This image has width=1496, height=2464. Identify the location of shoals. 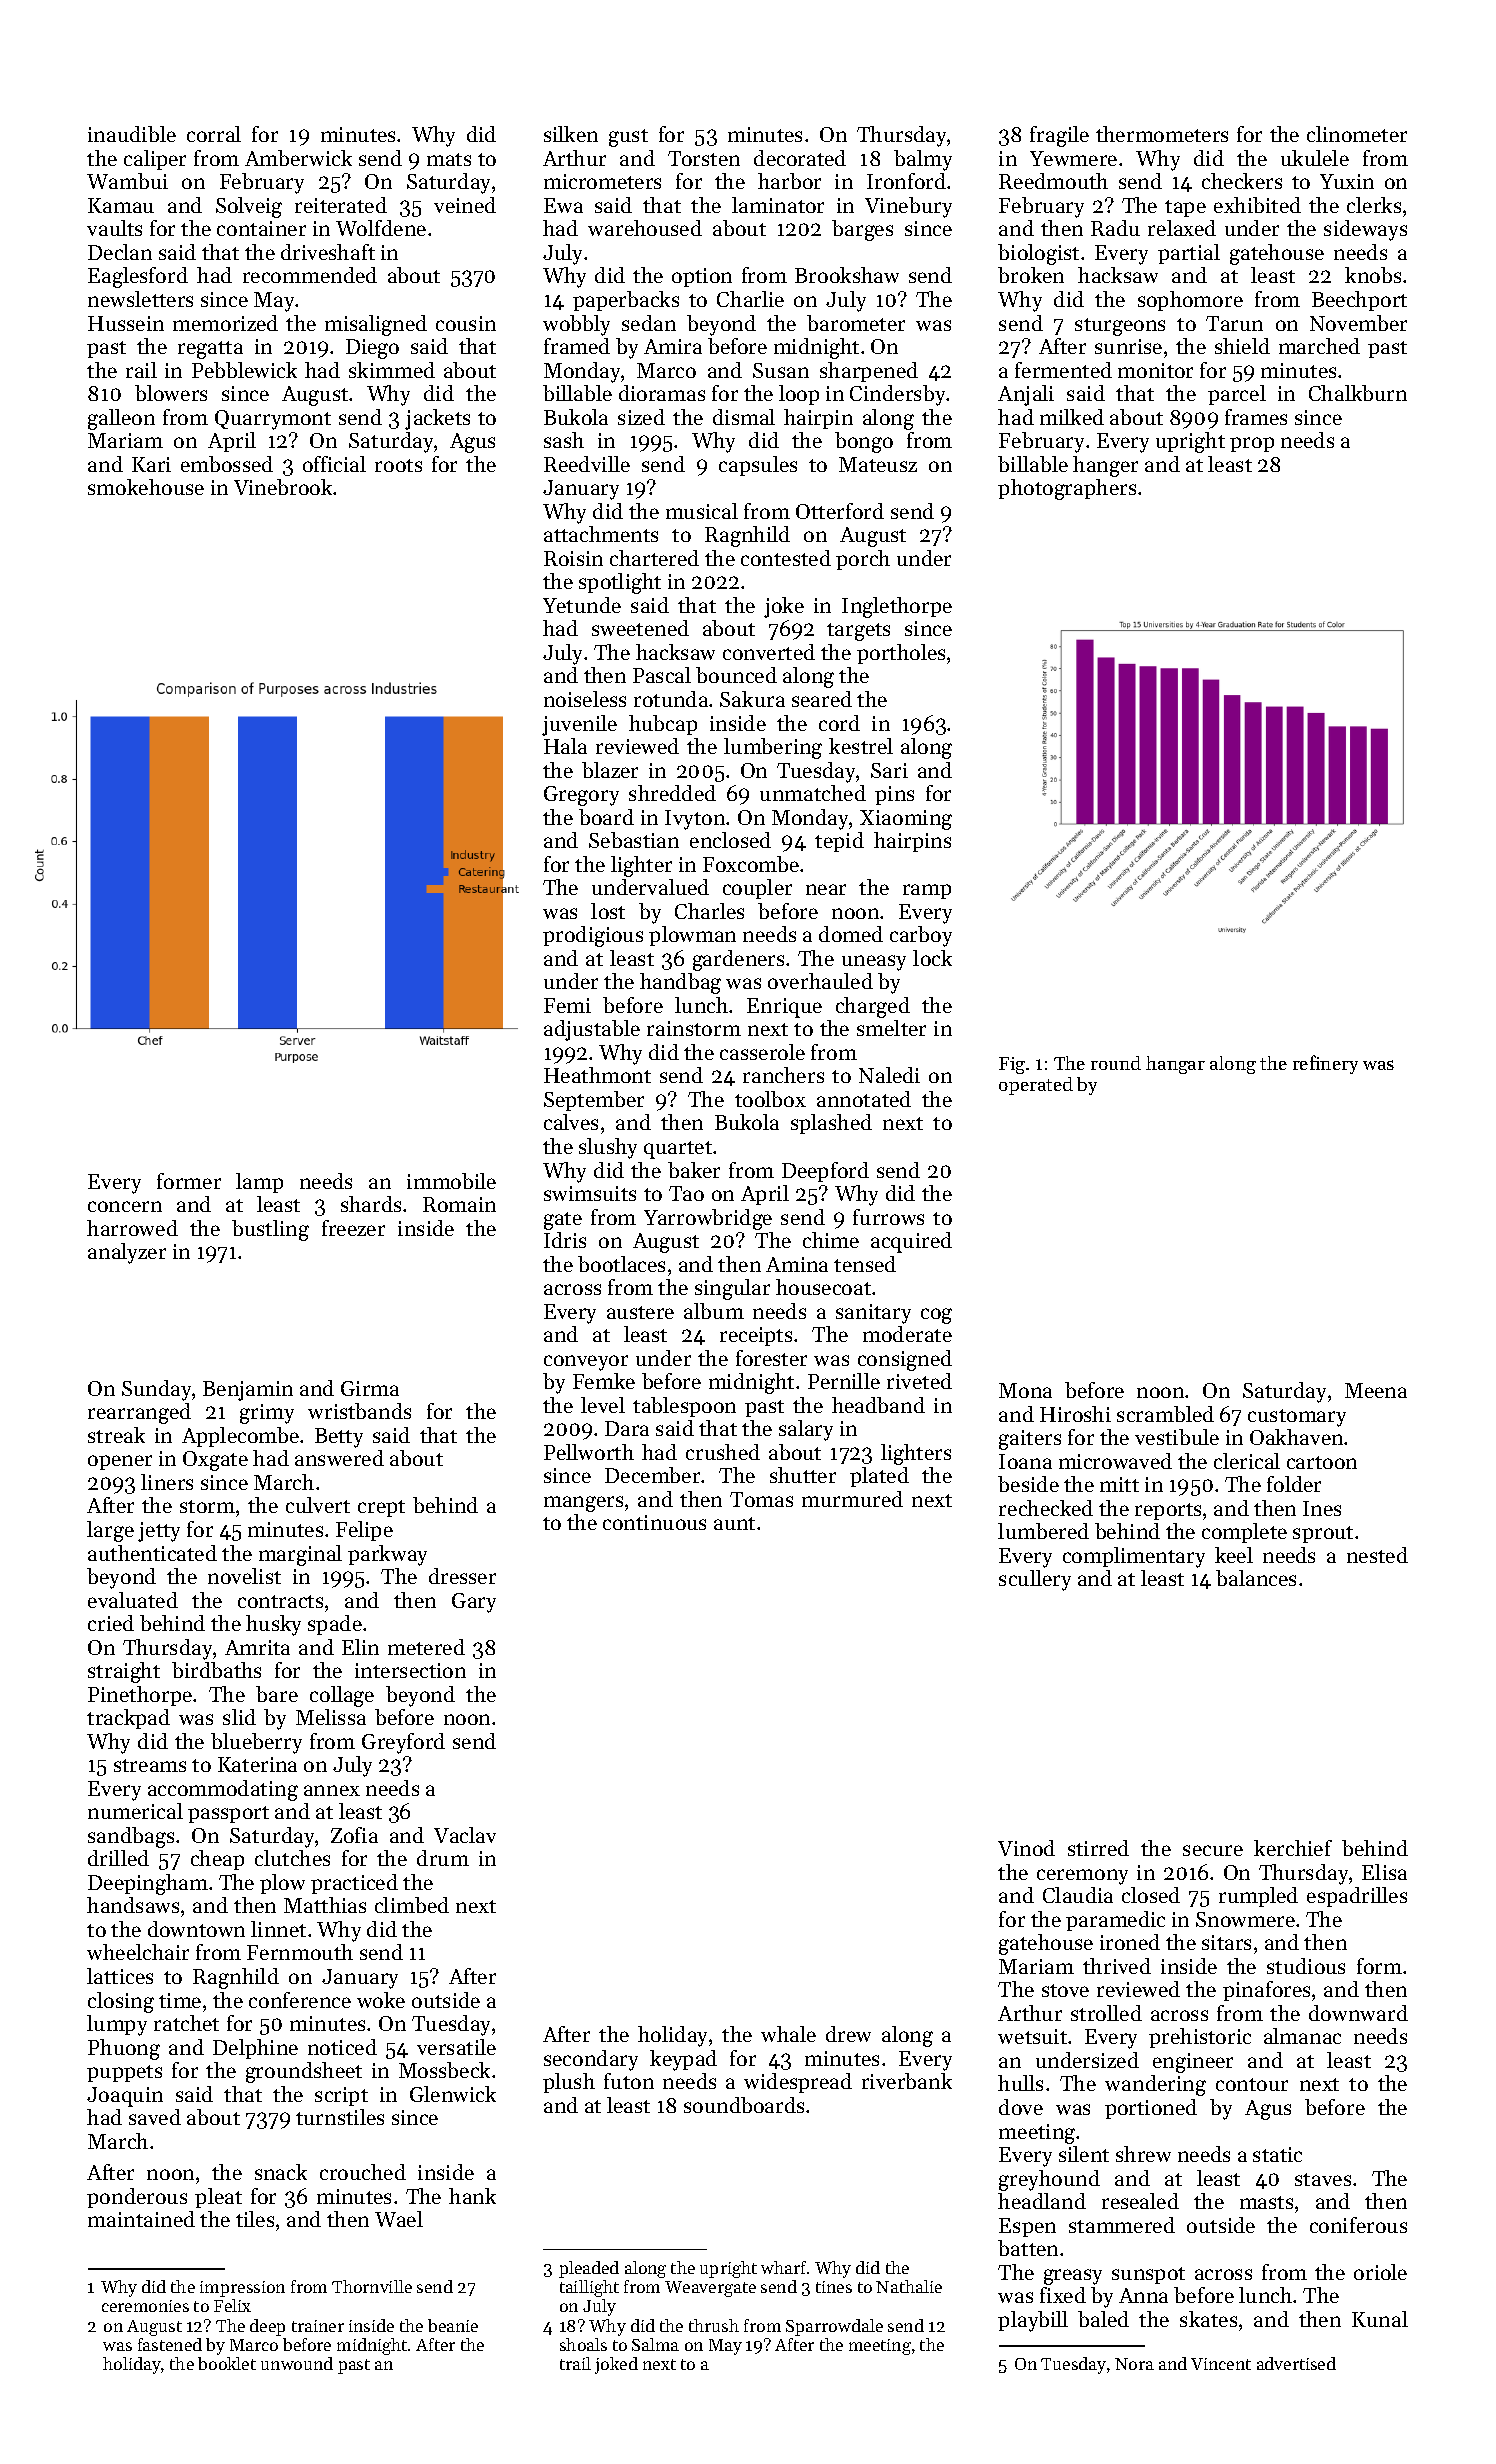
(583, 2344).
